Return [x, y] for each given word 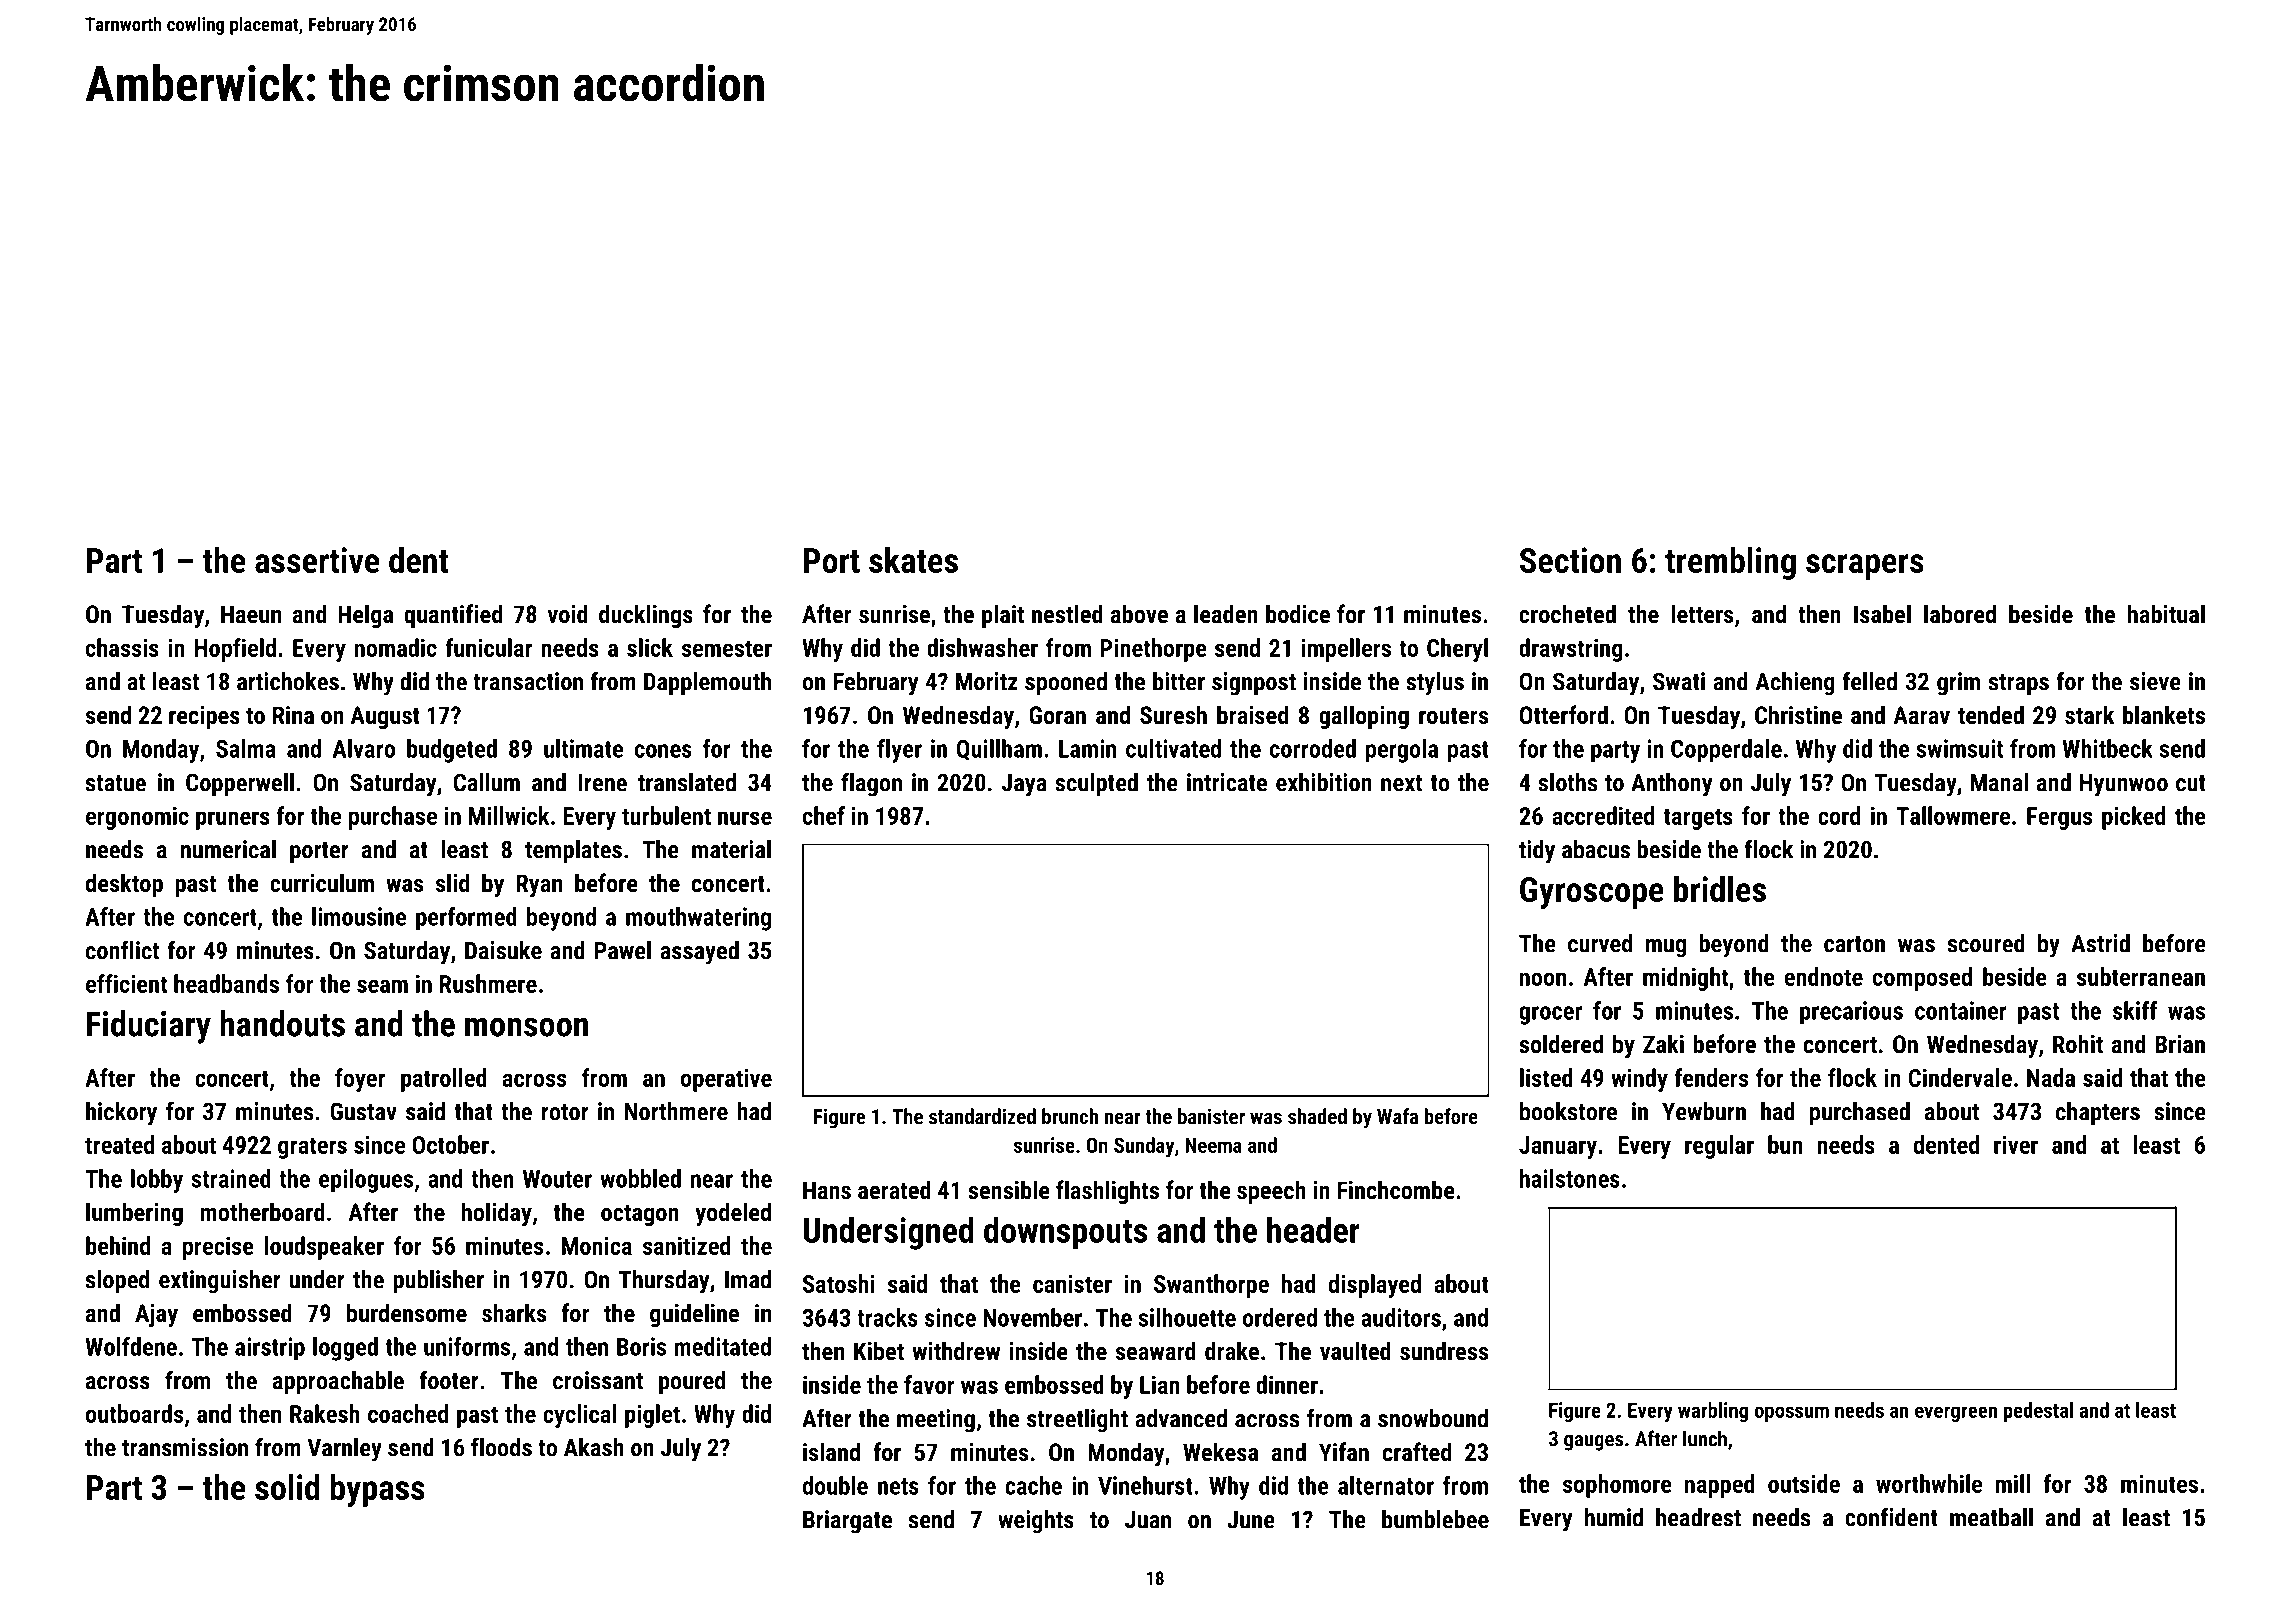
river [2016, 1144]
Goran [1057, 715]
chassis [122, 647]
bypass [378, 1490]
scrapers [1865, 567]
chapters [2098, 1113]
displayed [1375, 1286]
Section [1570, 560]
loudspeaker [324, 1248]
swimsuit [1960, 748]
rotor [565, 1112]
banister [1211, 1116]
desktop [124, 885]
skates [913, 560]
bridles [1720, 889]
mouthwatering [698, 919]
